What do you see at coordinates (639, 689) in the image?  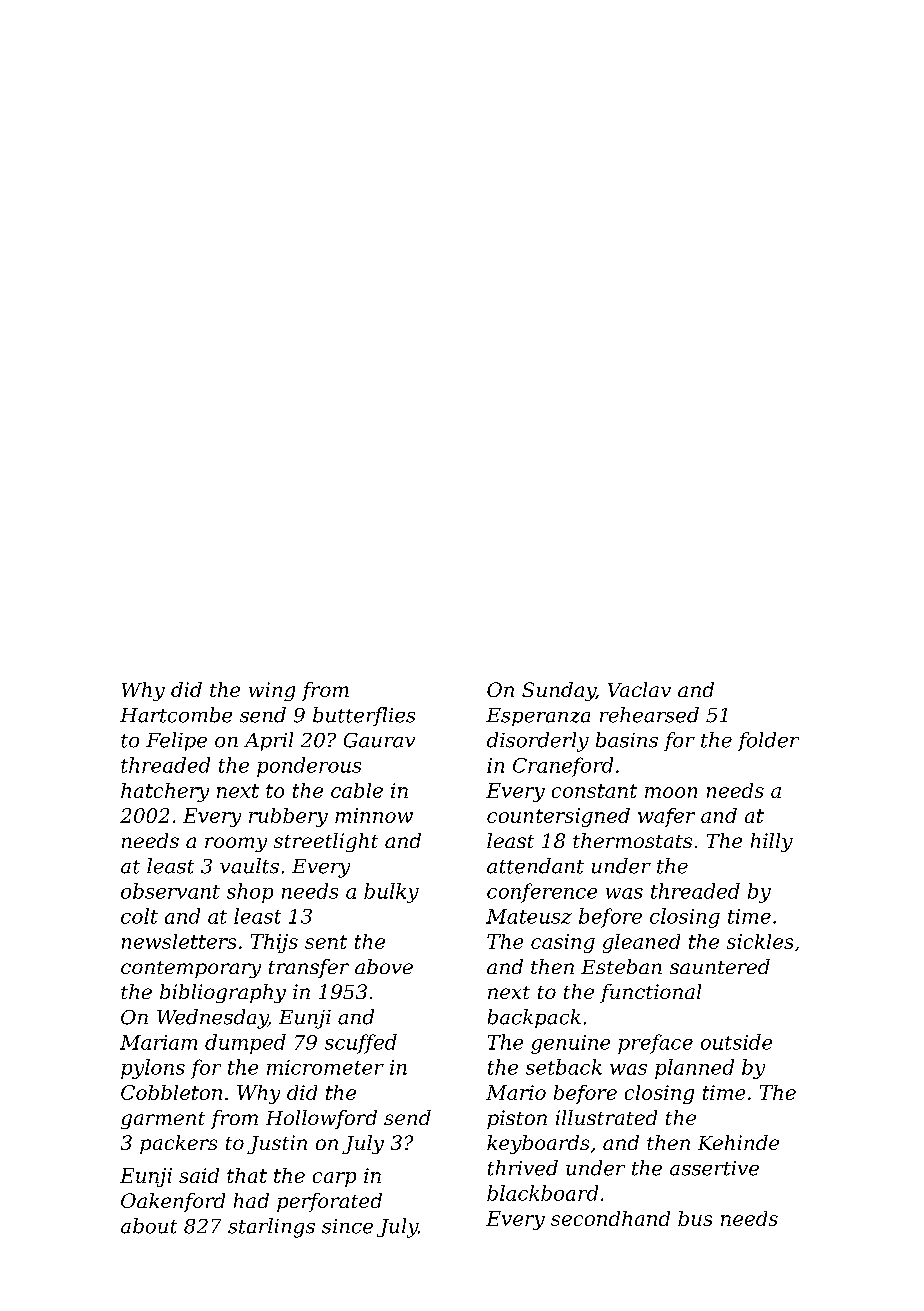 I see `Vaclav` at bounding box center [639, 689].
